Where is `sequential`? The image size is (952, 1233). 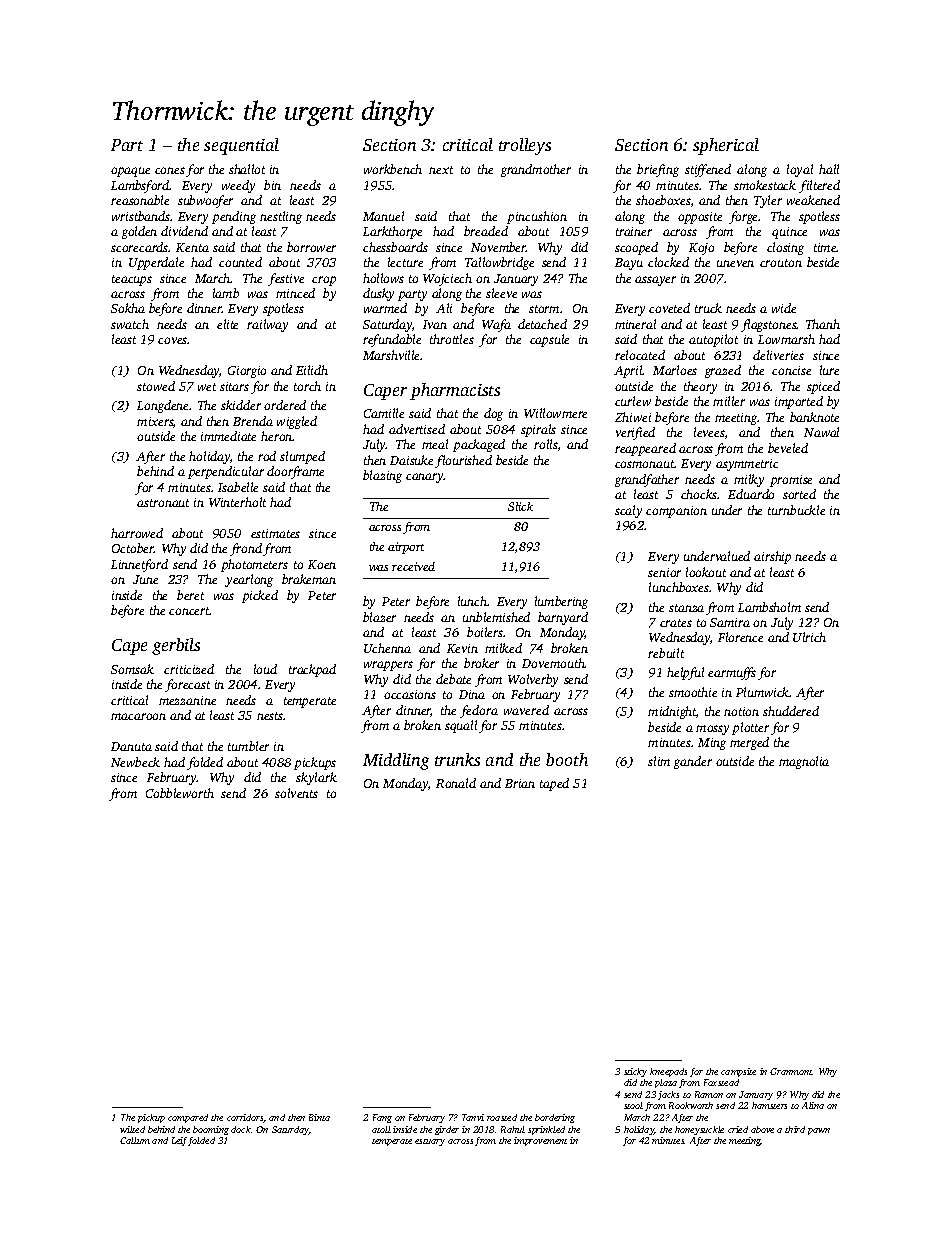
sequential is located at coordinates (241, 146).
